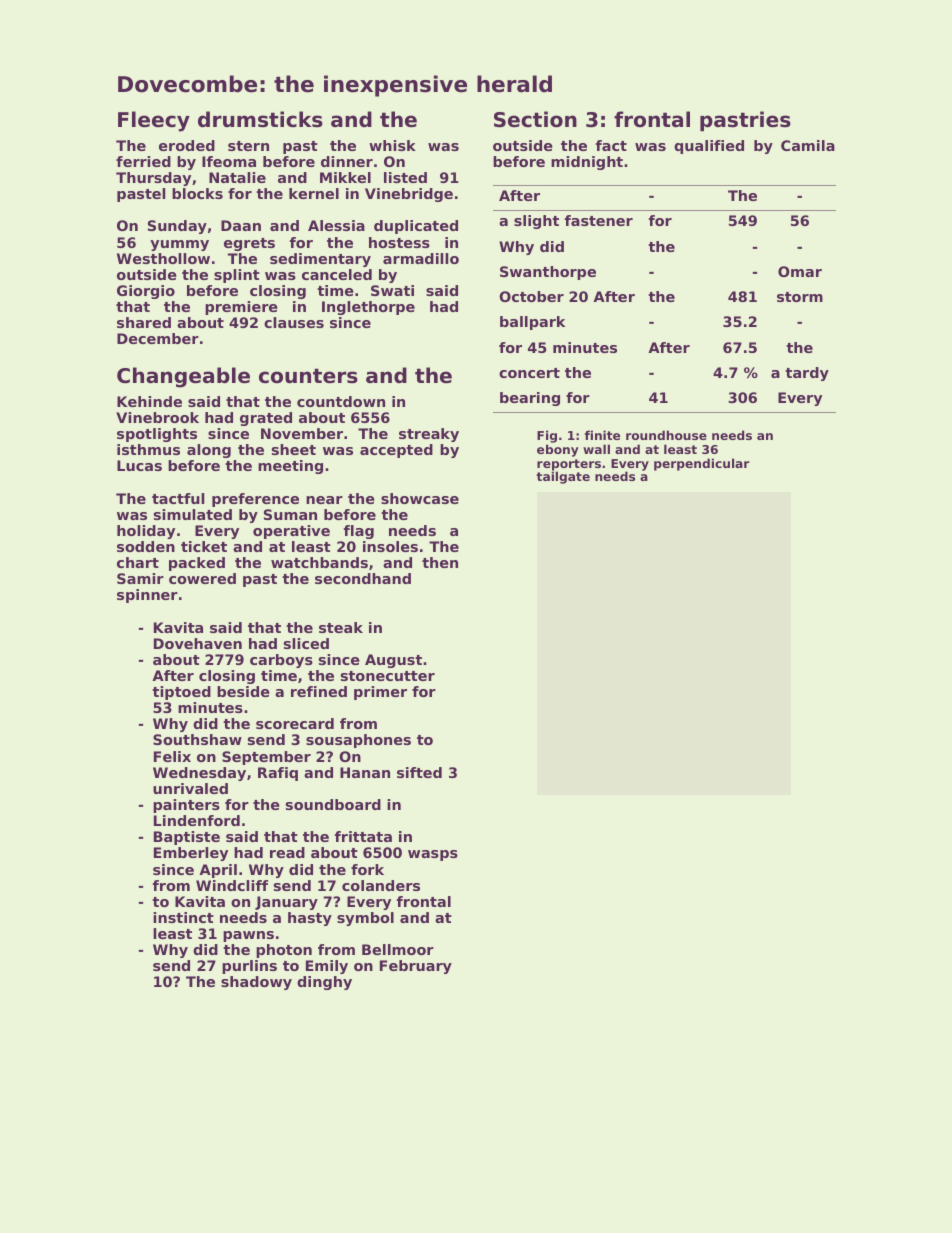  Describe the element at coordinates (396, 451) in the screenshot. I see `accepted` at that location.
